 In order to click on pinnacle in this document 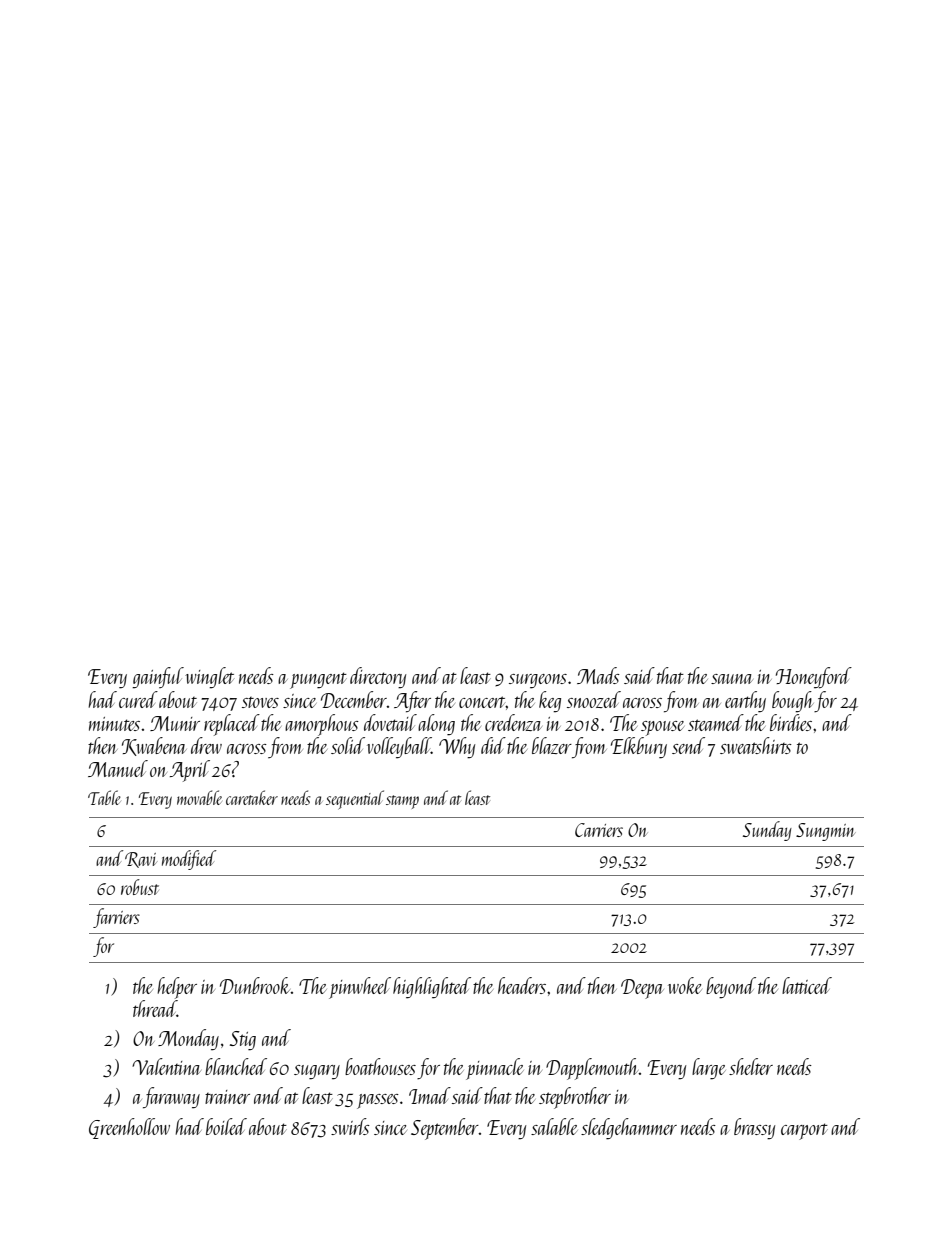, I will do `click(495, 1069)`.
